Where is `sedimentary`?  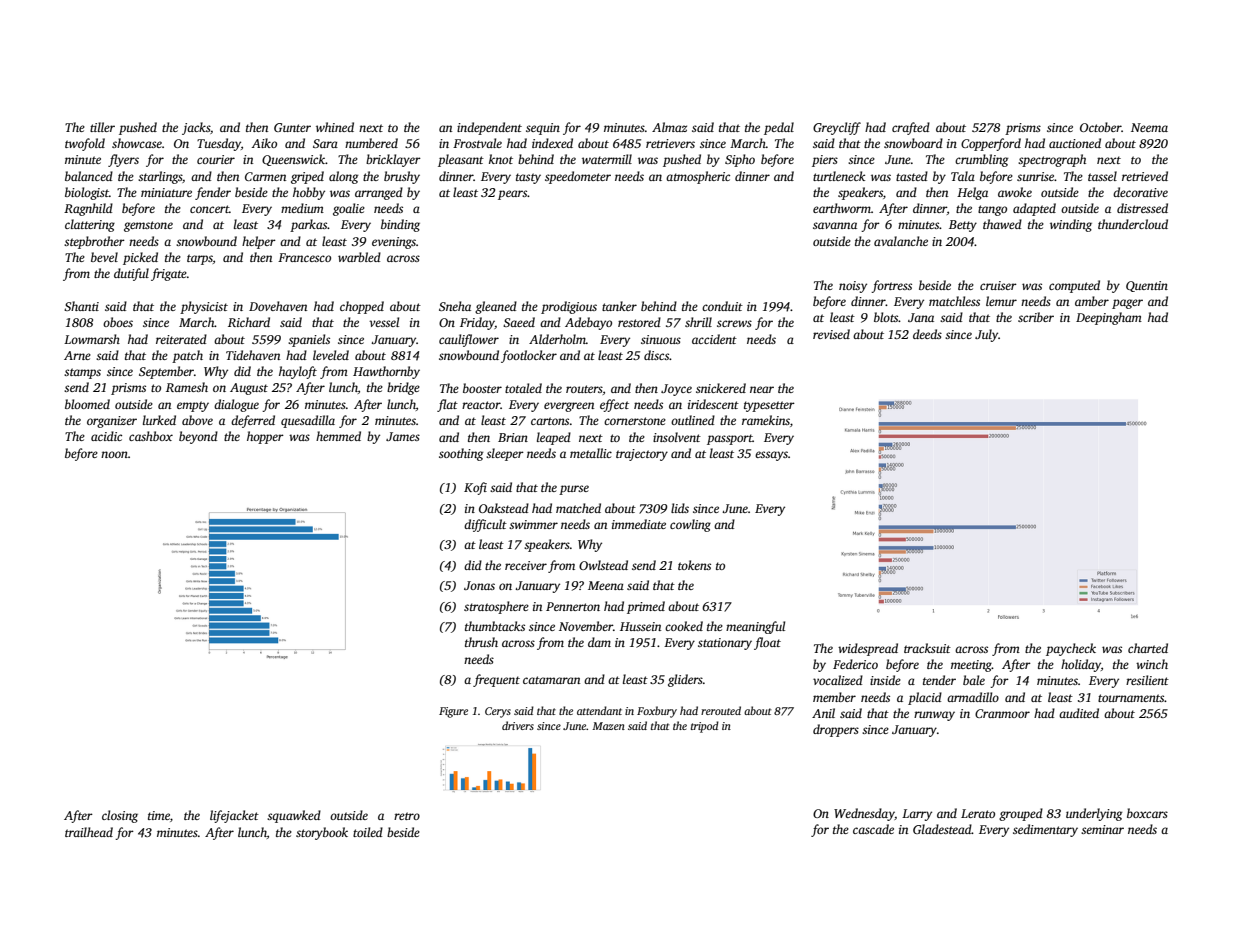
sedimentary is located at coordinates (1045, 830).
